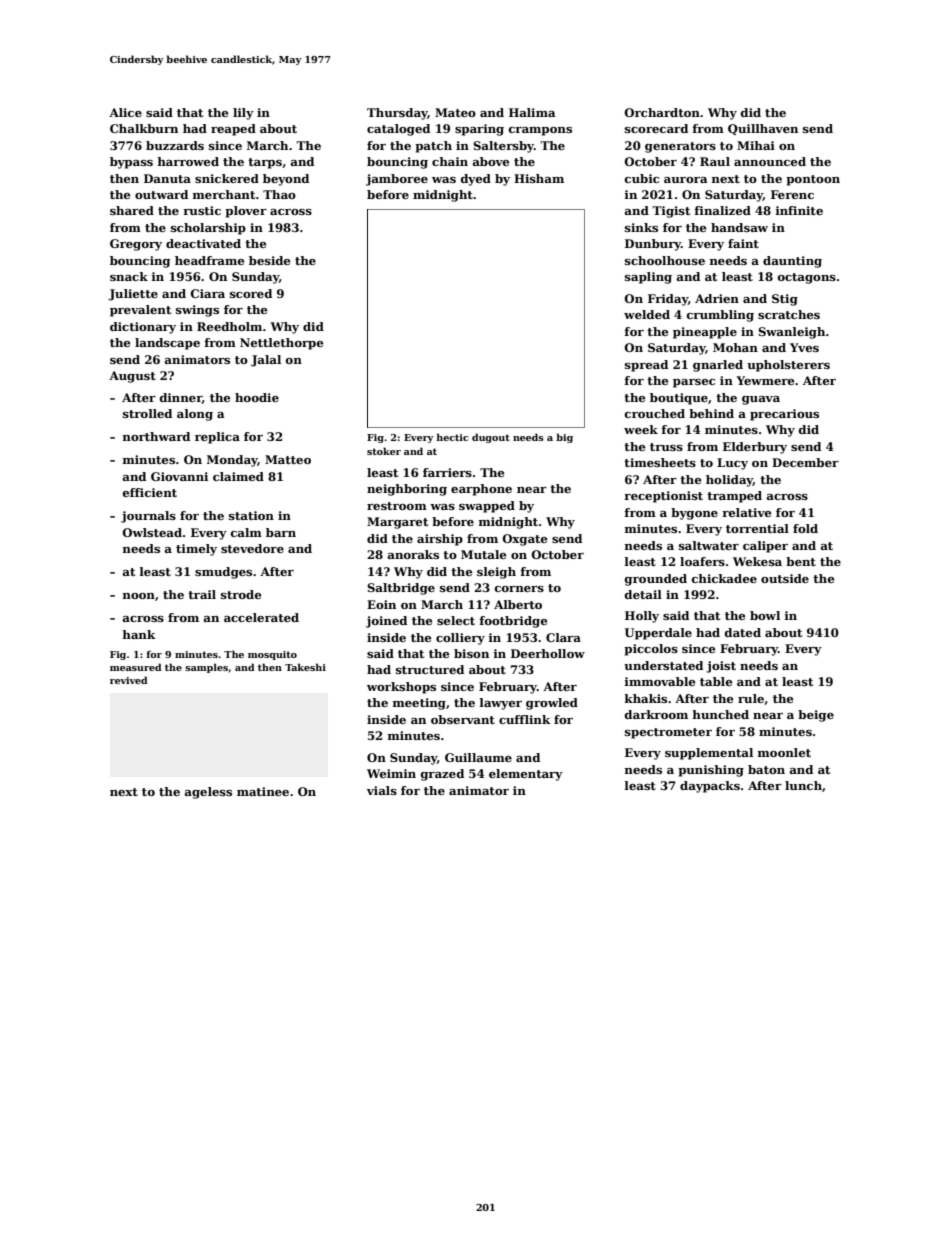  Describe the element at coordinates (407, 490) in the image. I see `neighboring` at that location.
